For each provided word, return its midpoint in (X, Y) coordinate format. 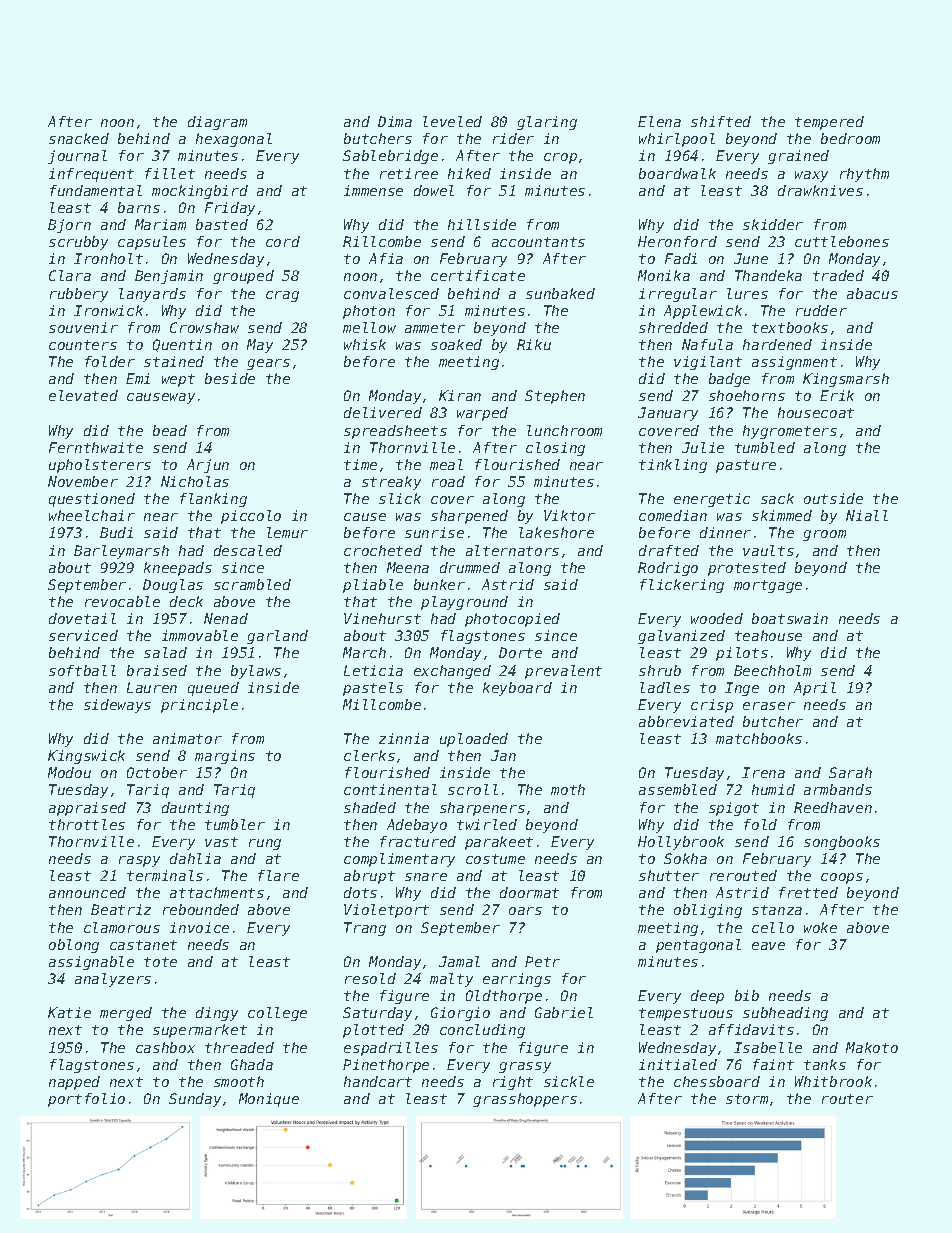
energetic (712, 500)
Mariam (160, 224)
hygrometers (790, 432)
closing (555, 449)
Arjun (208, 466)
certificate (478, 275)
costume (495, 859)
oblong (74, 946)
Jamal (459, 961)
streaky (391, 483)
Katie (69, 1012)
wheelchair (92, 515)
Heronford (677, 241)
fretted (808, 892)
